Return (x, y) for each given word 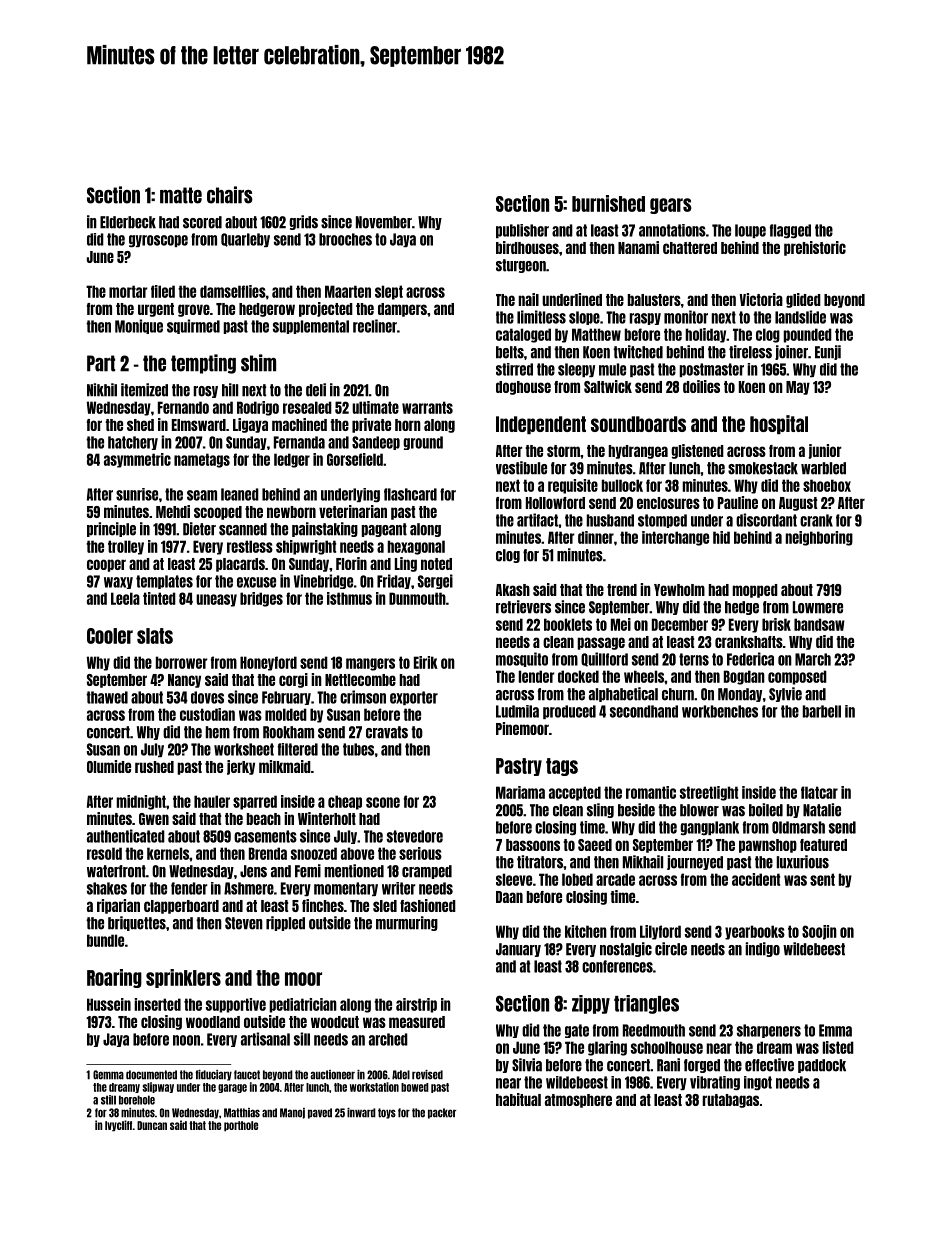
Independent (541, 425)
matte (181, 195)
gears (671, 206)
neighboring (819, 538)
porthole (241, 1126)
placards (240, 565)
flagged (790, 231)
